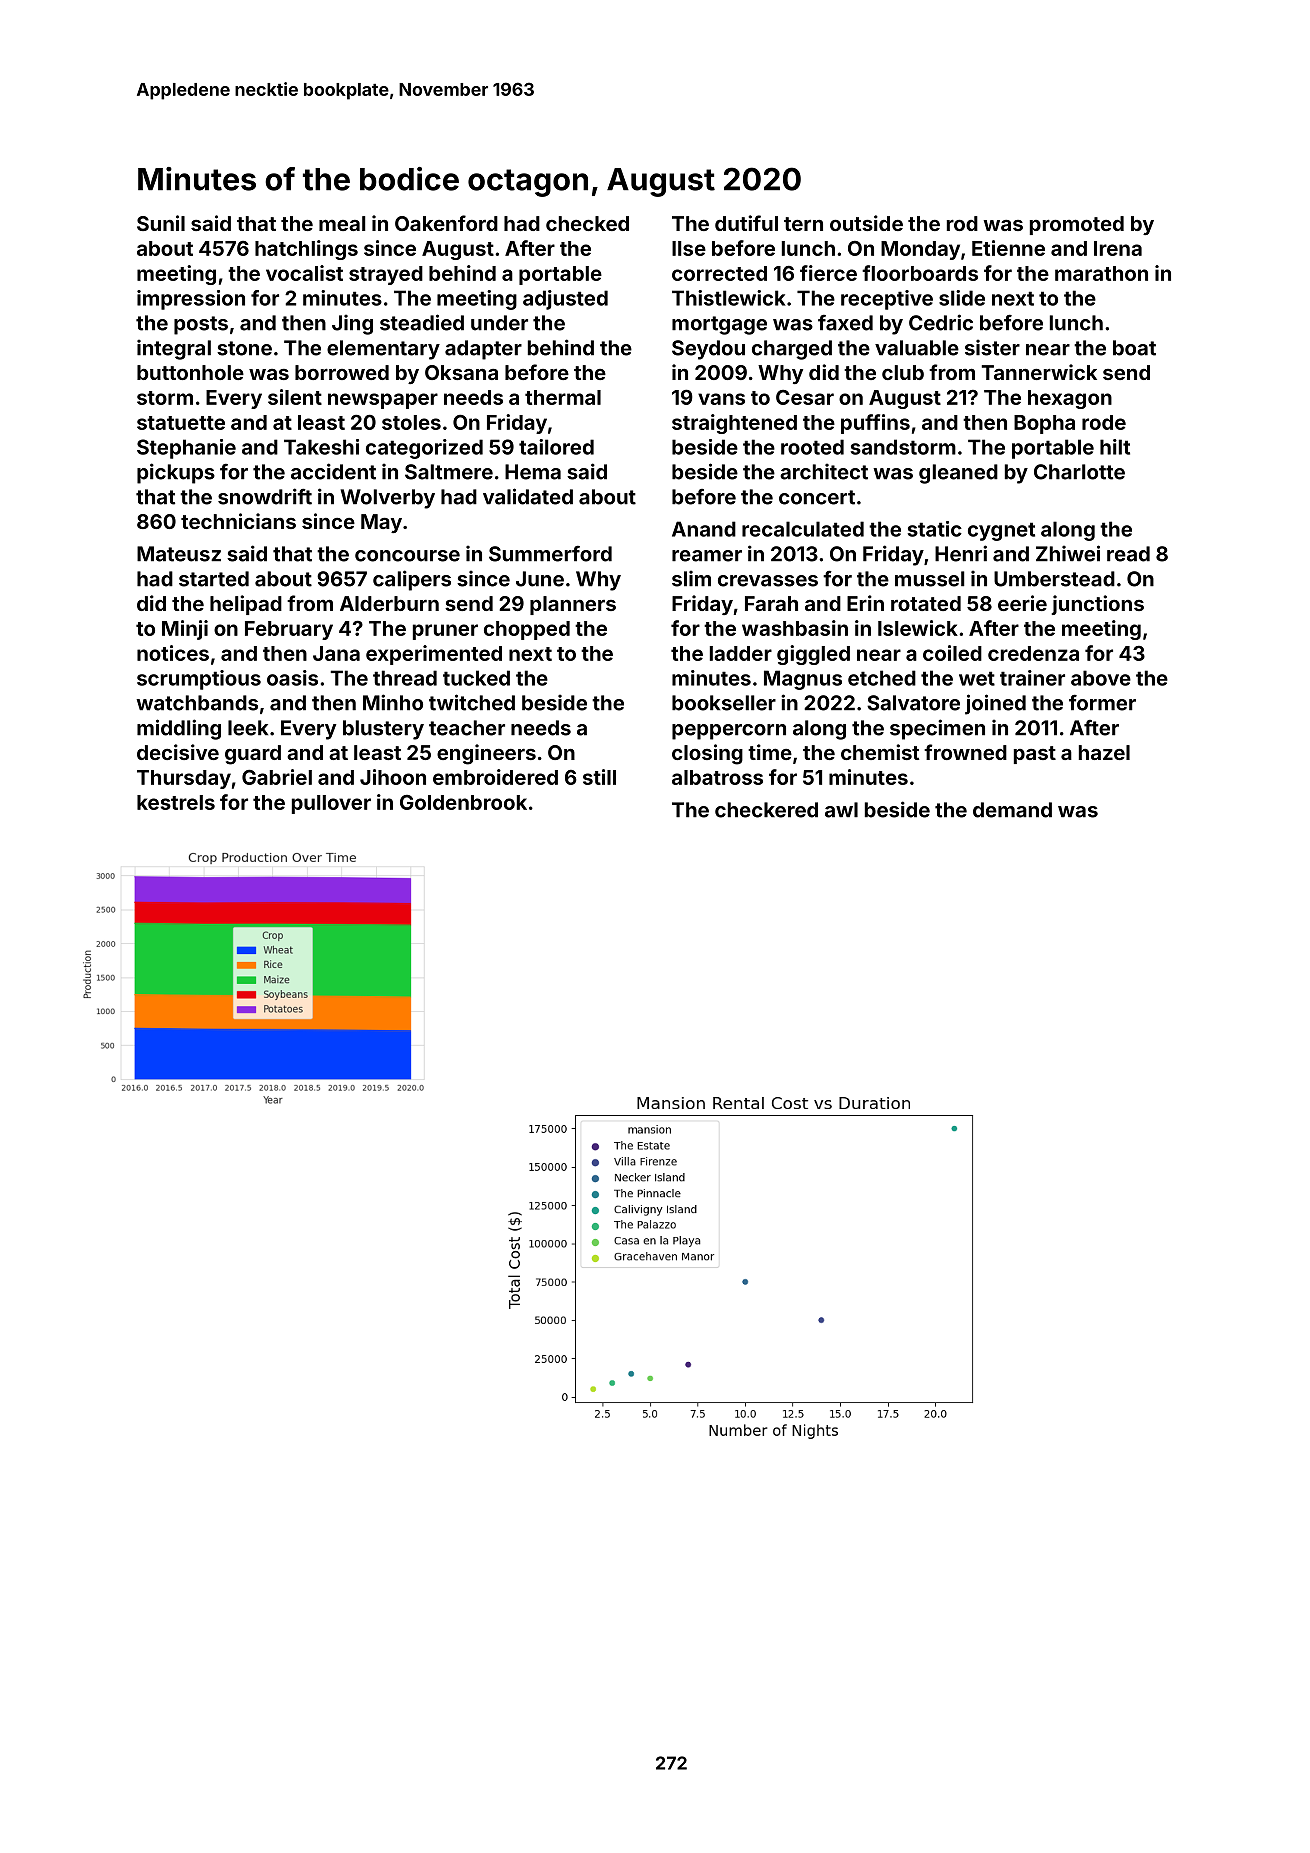 The image size is (1310, 1853). I want to click on snowdrift, so click(265, 496).
